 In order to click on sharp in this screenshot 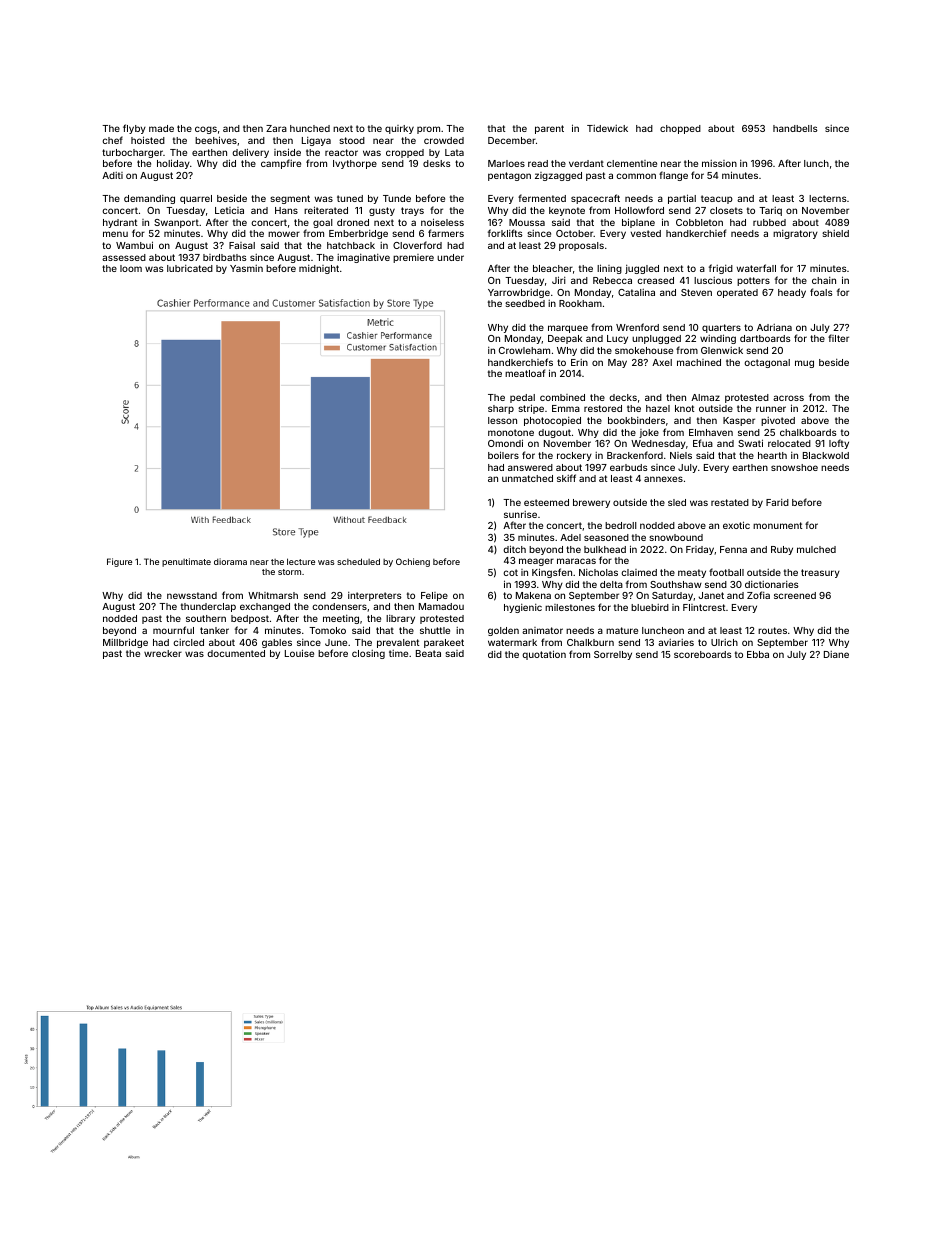, I will do `click(501, 409)`.
